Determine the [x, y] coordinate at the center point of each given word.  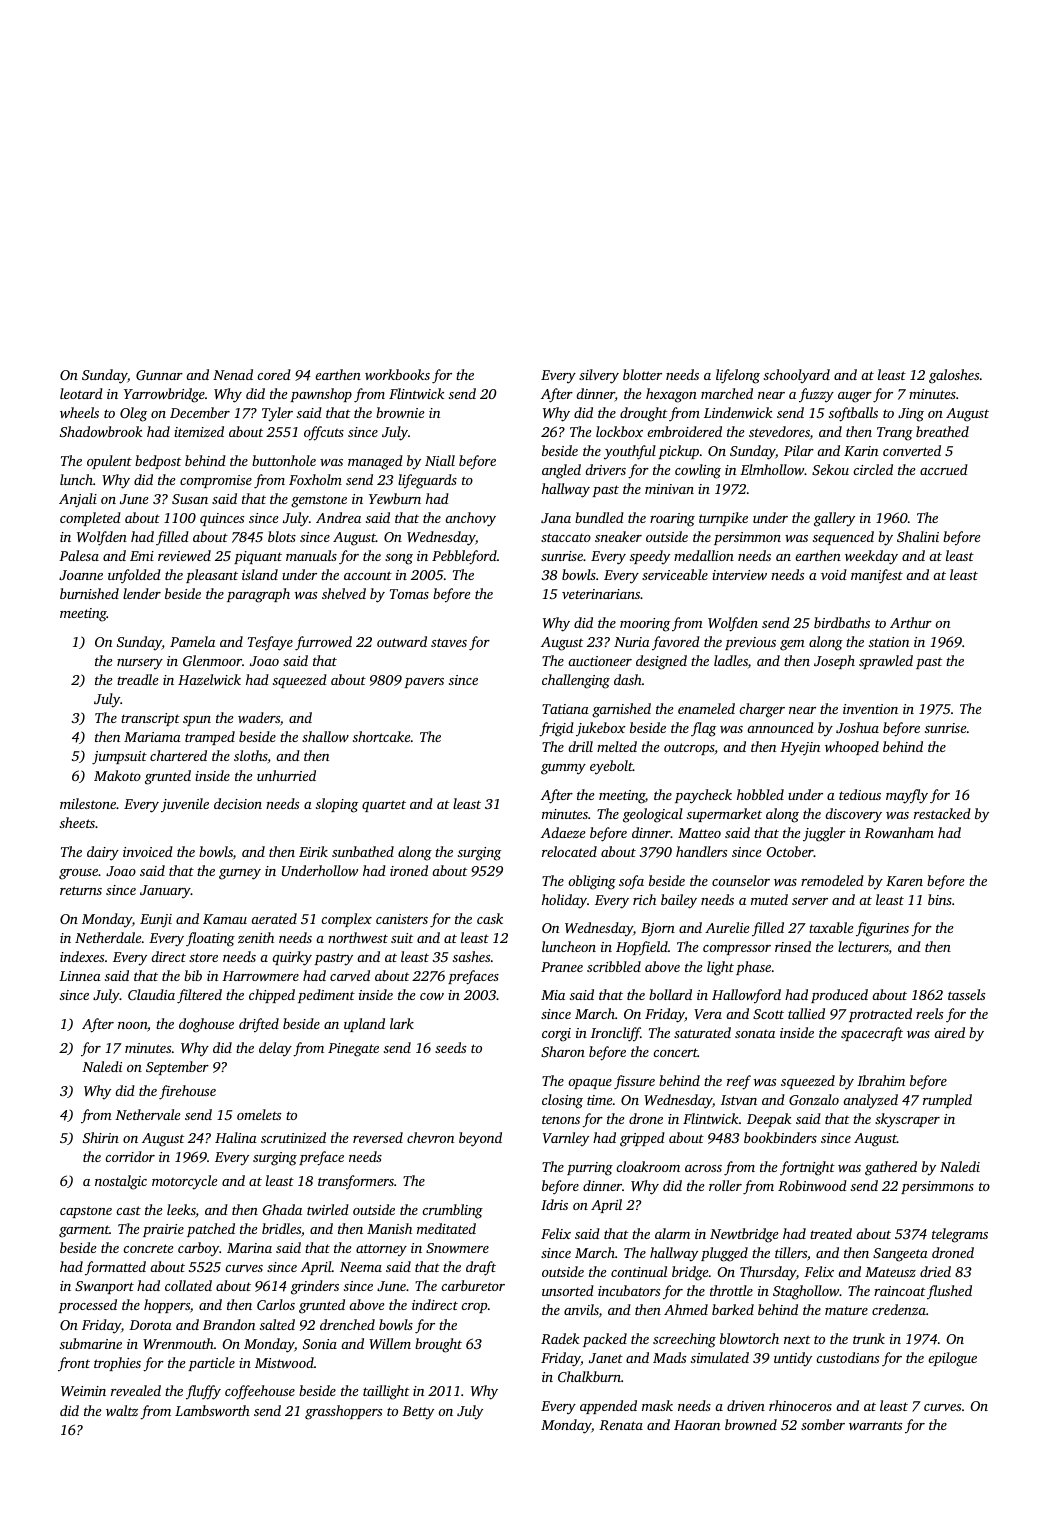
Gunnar [159, 375]
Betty [418, 1412]
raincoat [899, 1291]
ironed [409, 870]
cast [128, 1210]
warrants [875, 1425]
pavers [424, 683]
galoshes [954, 376]
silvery [599, 376]
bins [940, 899]
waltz [122, 1410]
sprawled [886, 662]
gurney [240, 874]
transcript [150, 719]
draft [481, 1268]
